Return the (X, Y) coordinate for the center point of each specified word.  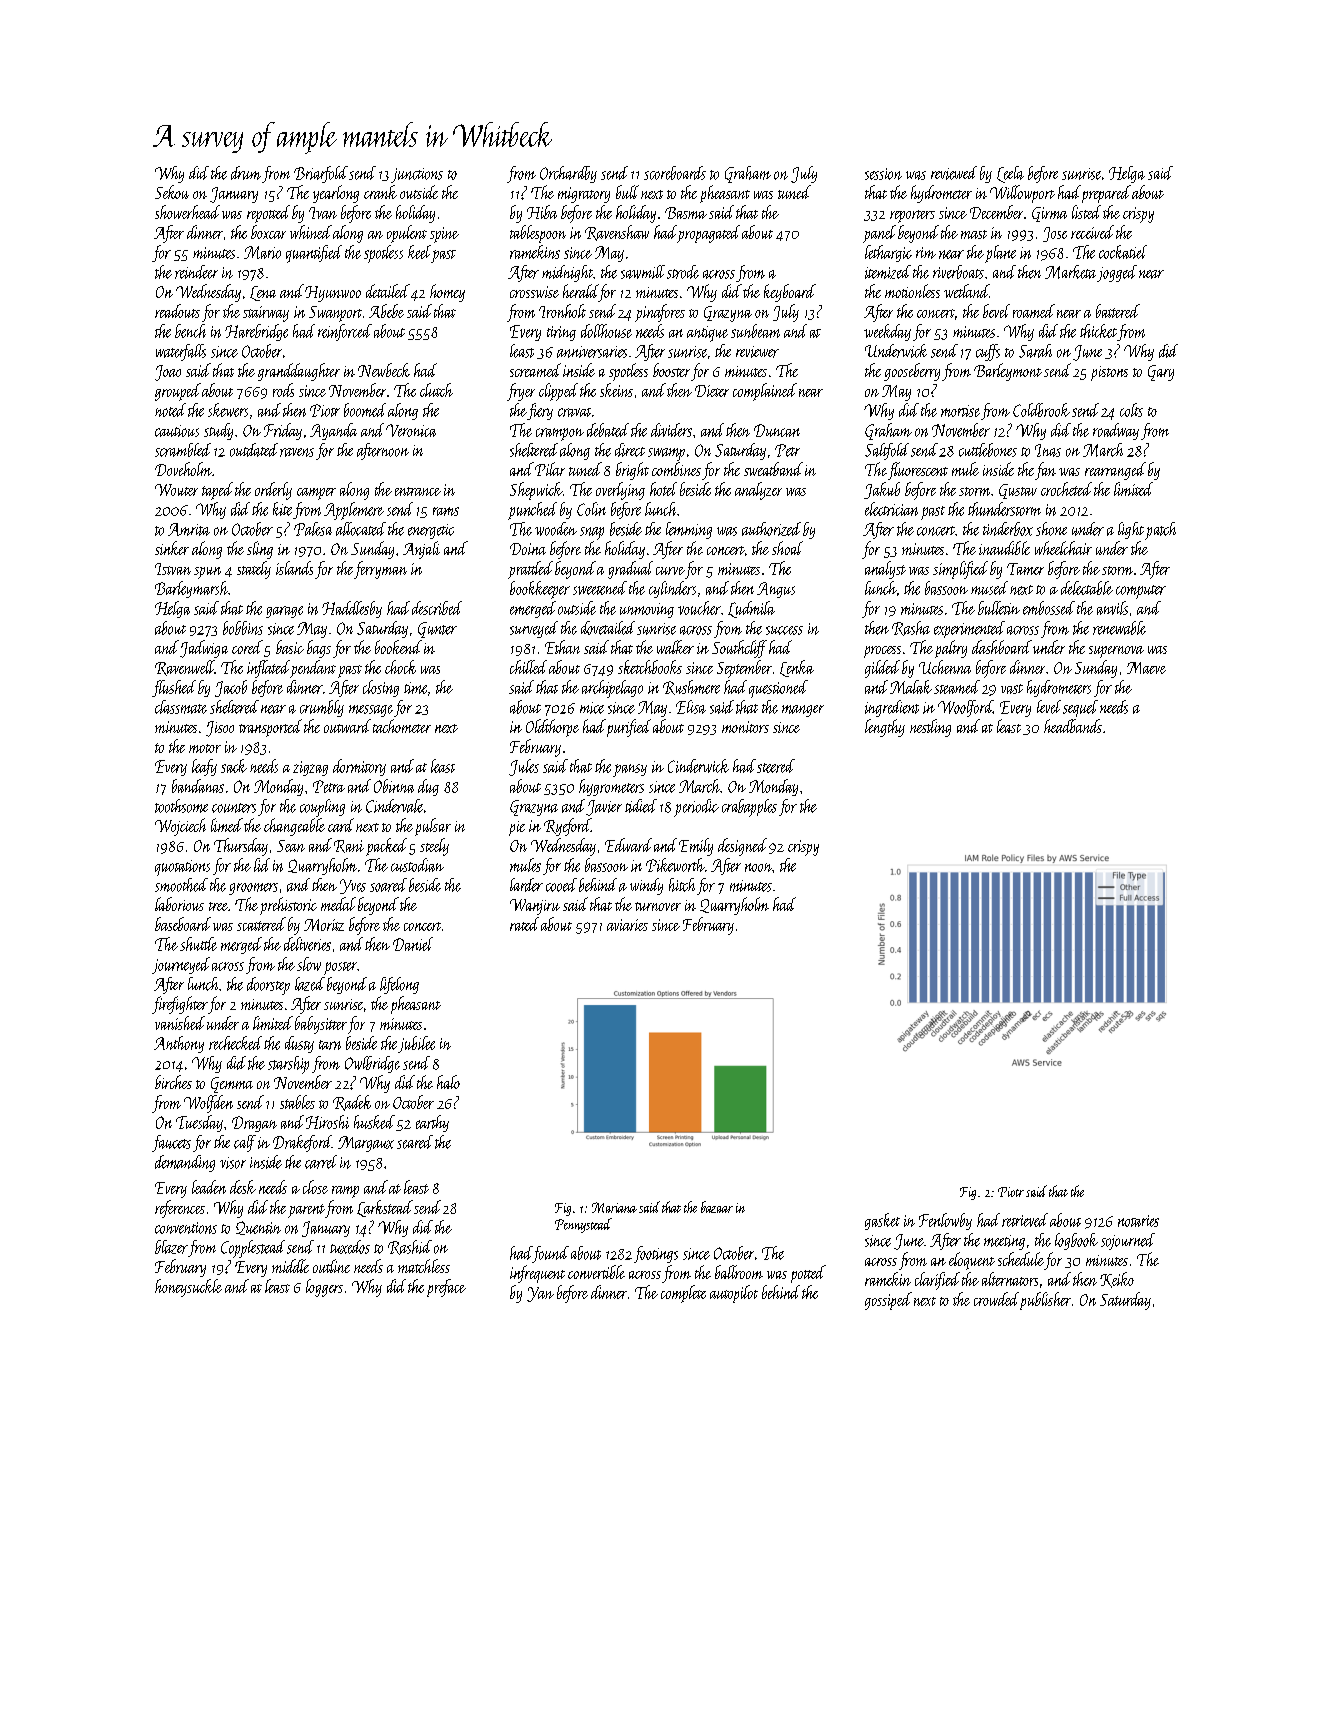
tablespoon (538, 234)
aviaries (627, 925)
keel (419, 252)
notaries (1138, 1221)
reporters (912, 216)
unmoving (647, 610)
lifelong (399, 985)
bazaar (717, 1207)
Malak (911, 687)
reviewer (757, 352)
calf (245, 1143)
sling (260, 550)
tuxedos (350, 1247)
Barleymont (1008, 372)
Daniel (413, 944)
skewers (228, 410)
